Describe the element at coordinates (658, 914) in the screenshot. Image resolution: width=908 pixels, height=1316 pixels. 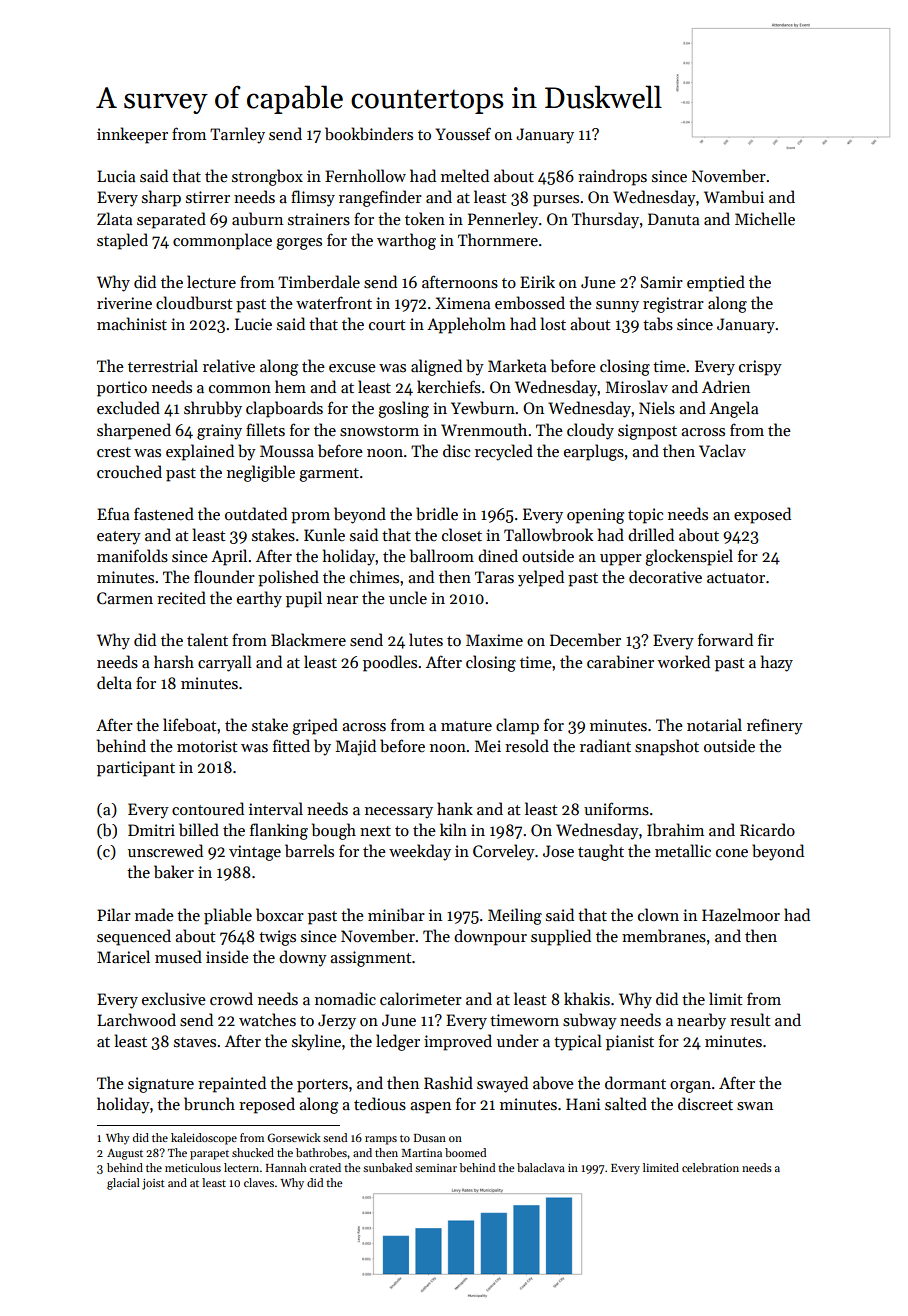
I see `clown` at that location.
